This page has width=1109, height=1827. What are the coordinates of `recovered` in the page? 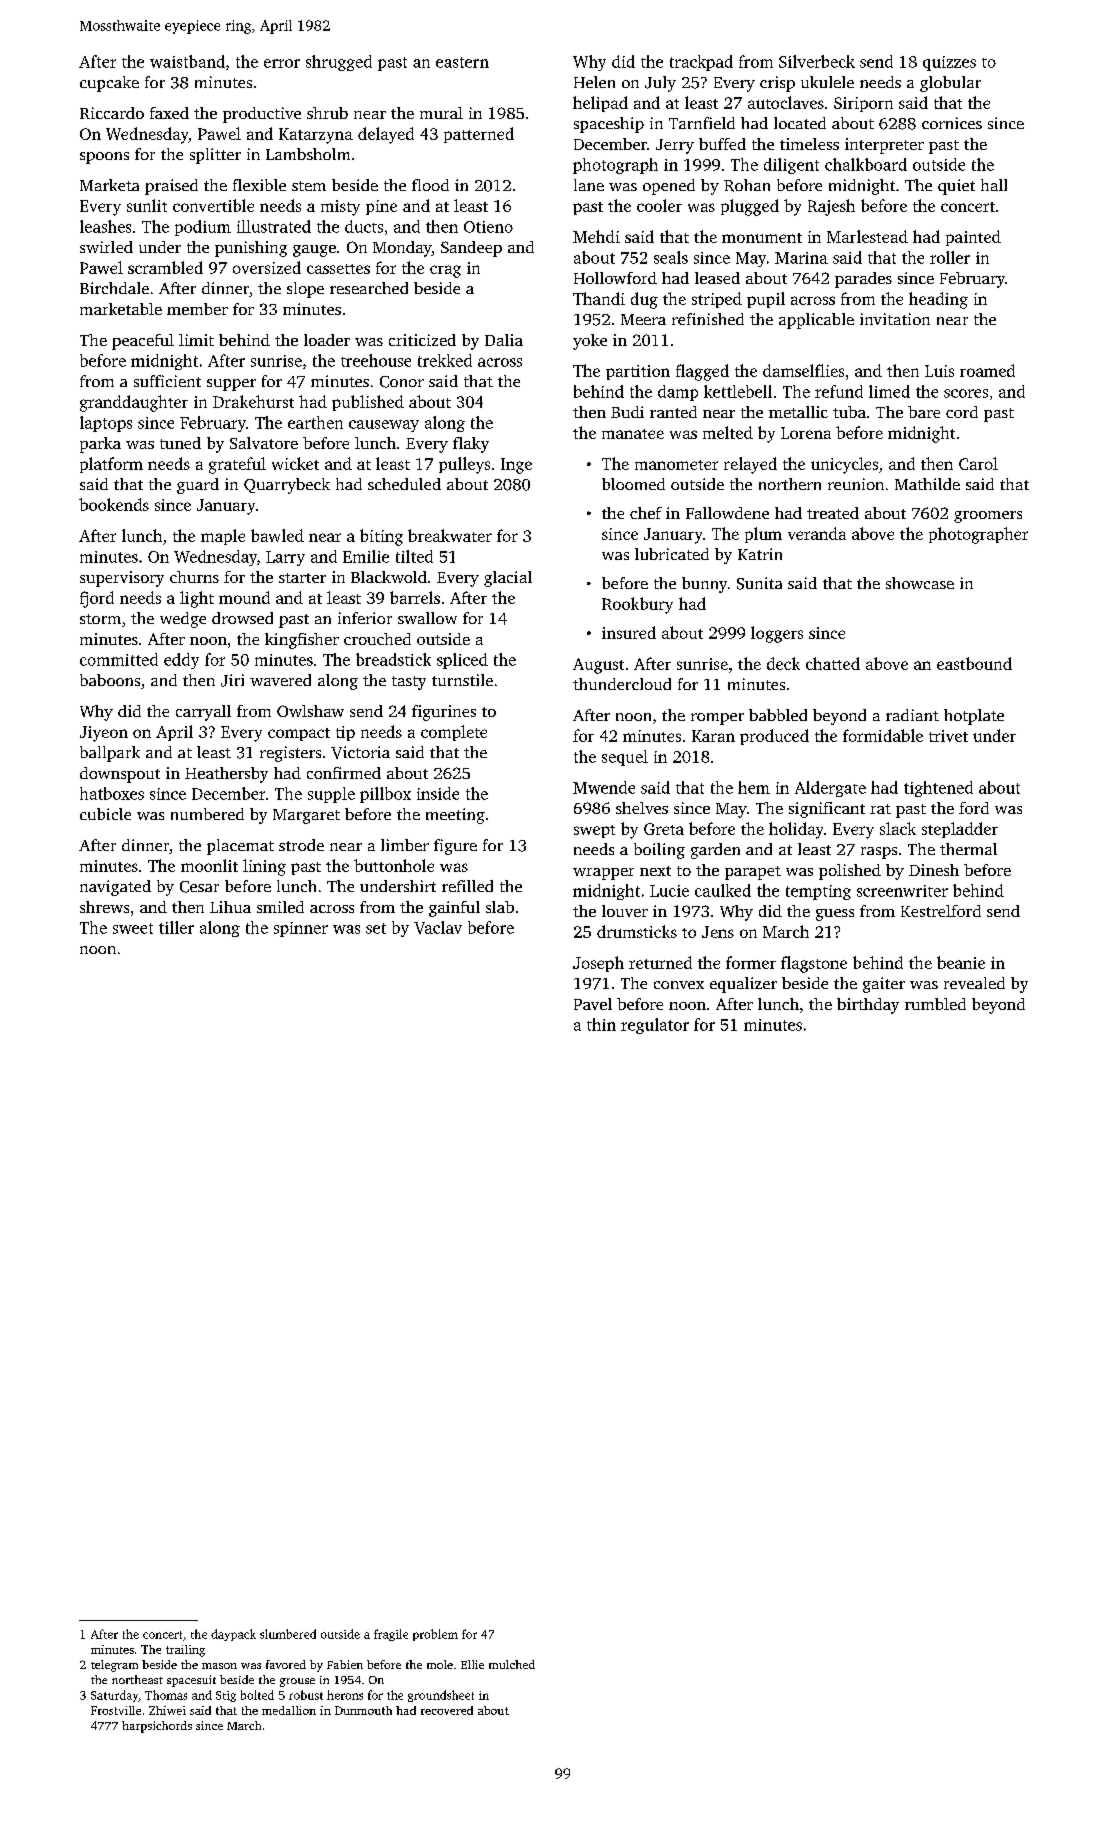 It's located at (447, 1710).
